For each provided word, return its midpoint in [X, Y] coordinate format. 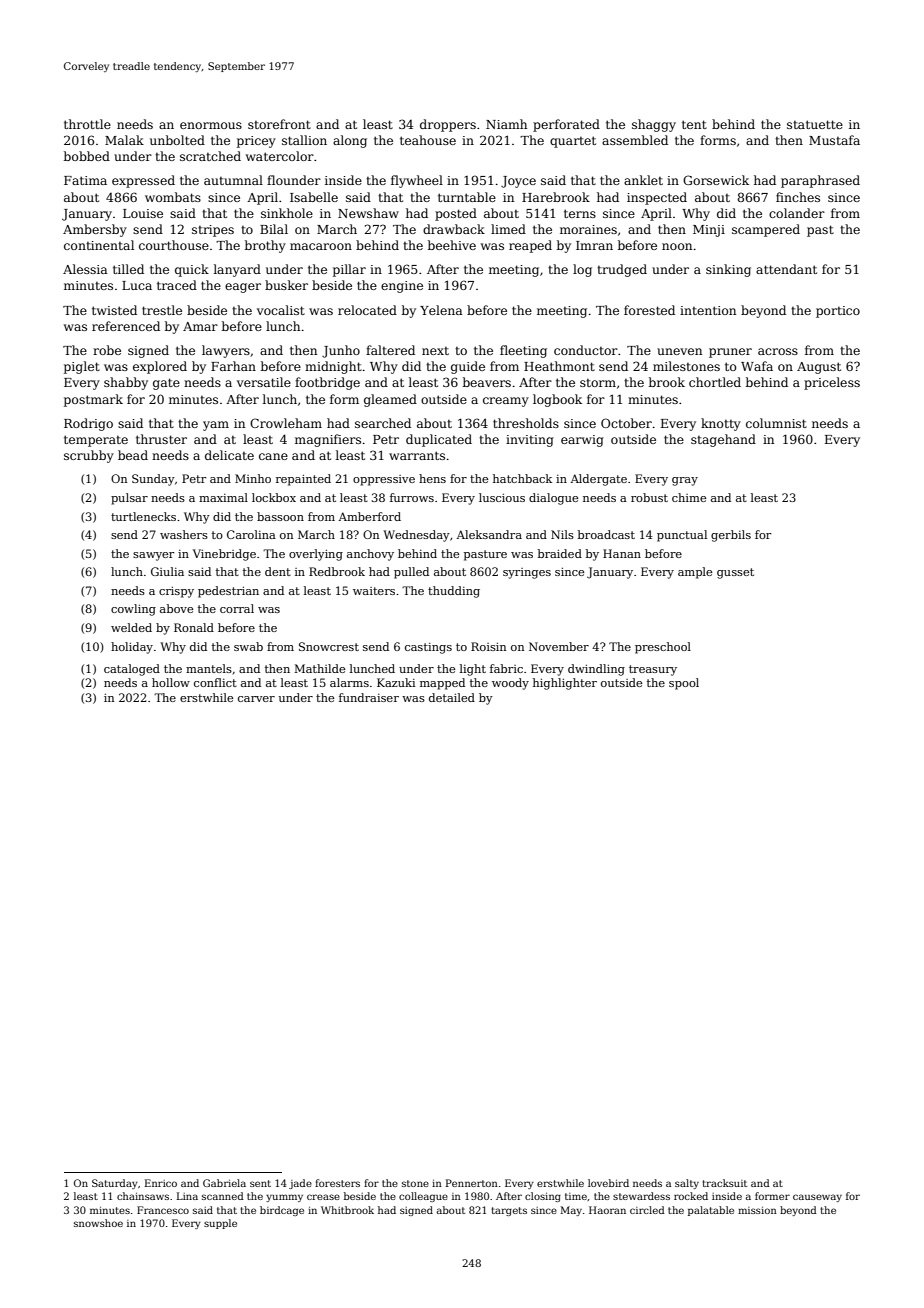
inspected [657, 198]
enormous [211, 125]
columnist [776, 423]
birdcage [282, 1211]
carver [256, 699]
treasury [653, 670]
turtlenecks [143, 516]
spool [684, 684]
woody [510, 684]
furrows [412, 497]
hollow [171, 682]
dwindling [596, 670]
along [350, 141]
